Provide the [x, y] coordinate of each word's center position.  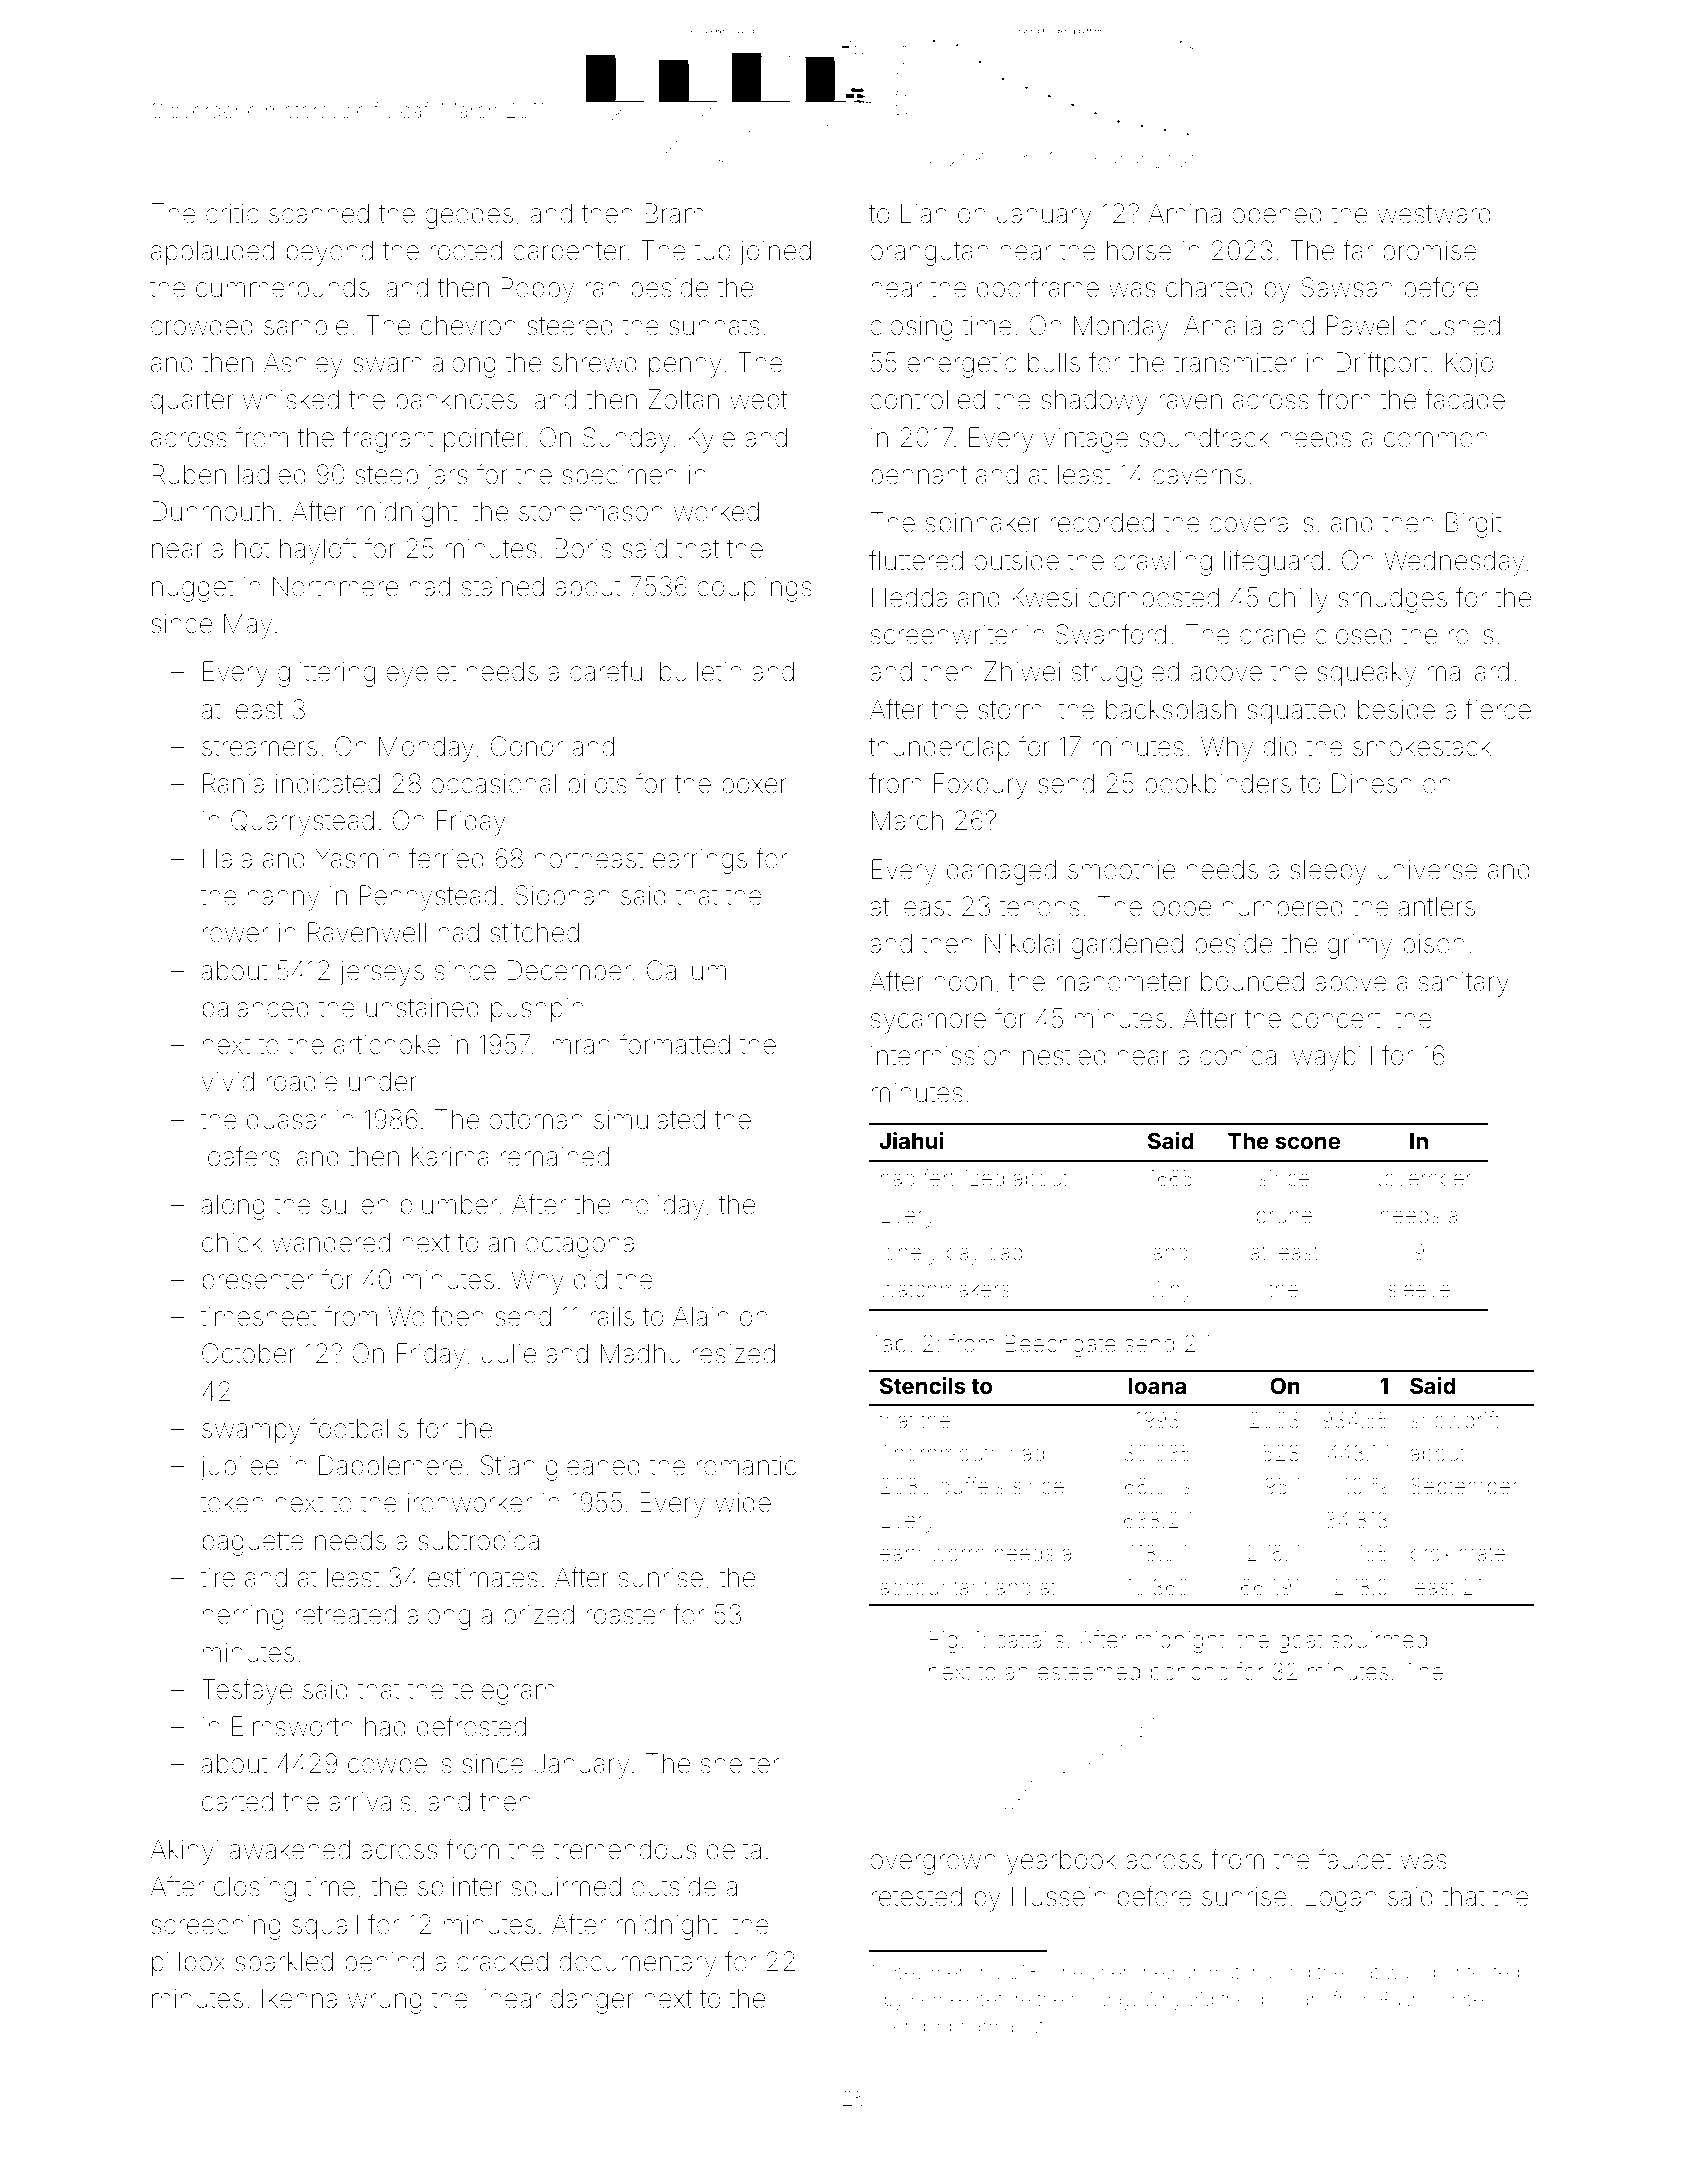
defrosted [471, 1726]
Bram [674, 213]
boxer [754, 784]
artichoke [387, 1044]
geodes [469, 216]
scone [1307, 1142]
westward [1434, 214]
